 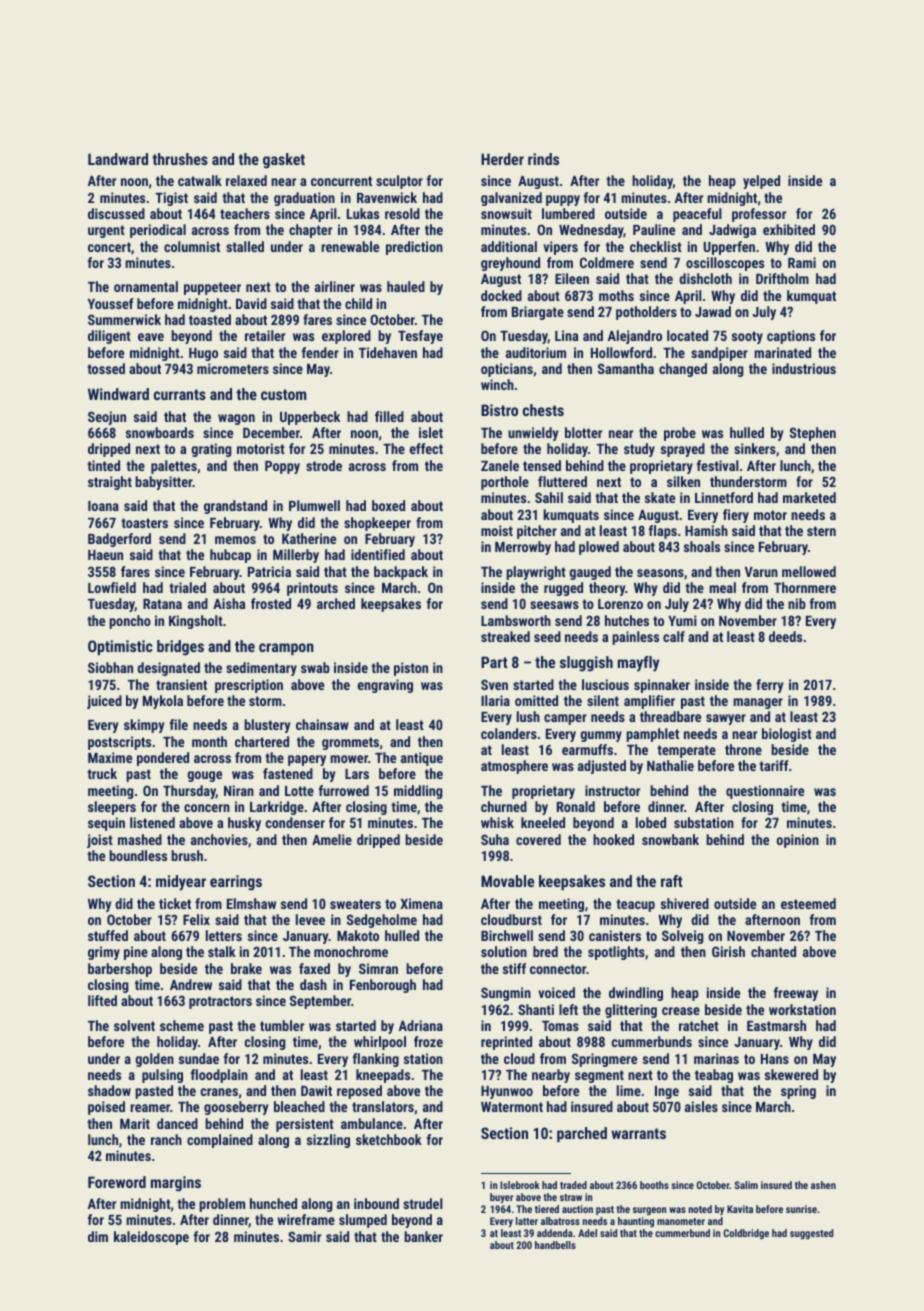 I want to click on margins, so click(x=176, y=1184).
